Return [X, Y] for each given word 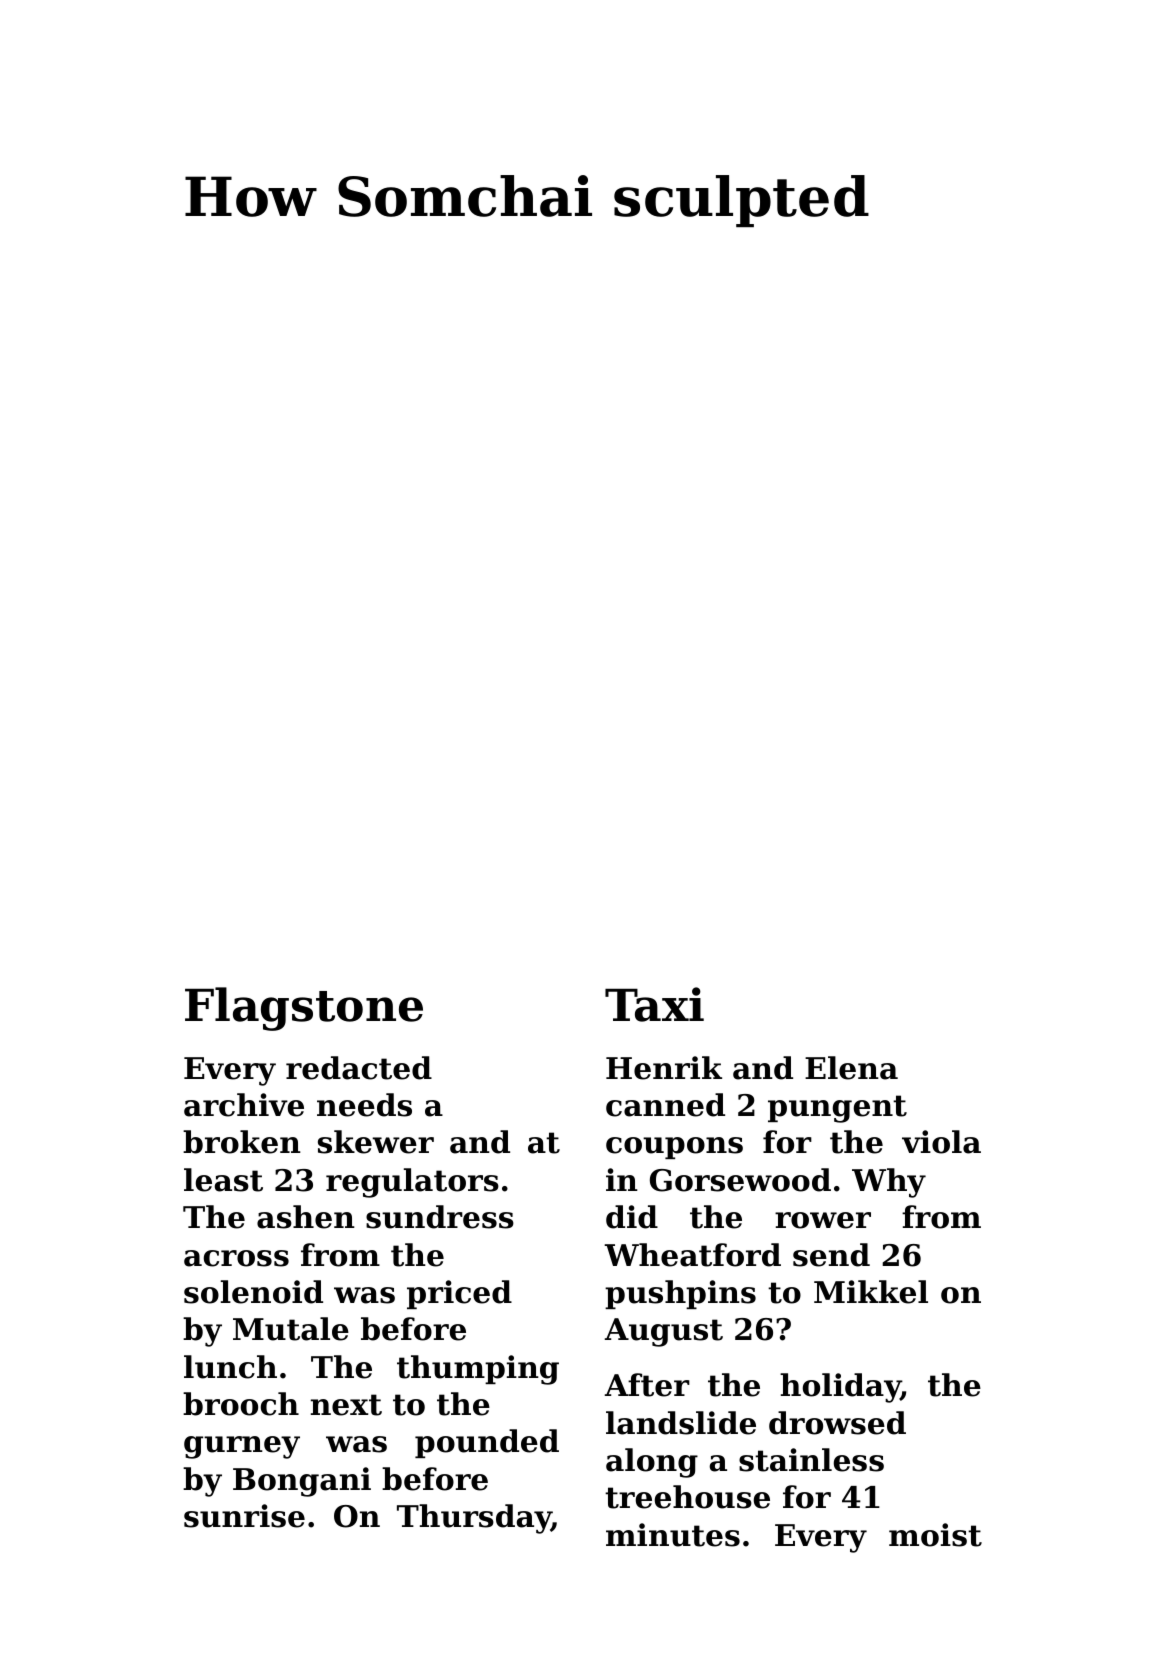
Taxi [654, 1004]
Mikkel [871, 1292]
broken [242, 1142]
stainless [811, 1460]
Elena [851, 1068]
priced [459, 1294]
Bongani [302, 1482]
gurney [242, 1447]
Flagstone [304, 1009]
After [647, 1385]
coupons [674, 1148]
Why [889, 1183]
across [236, 1258]
